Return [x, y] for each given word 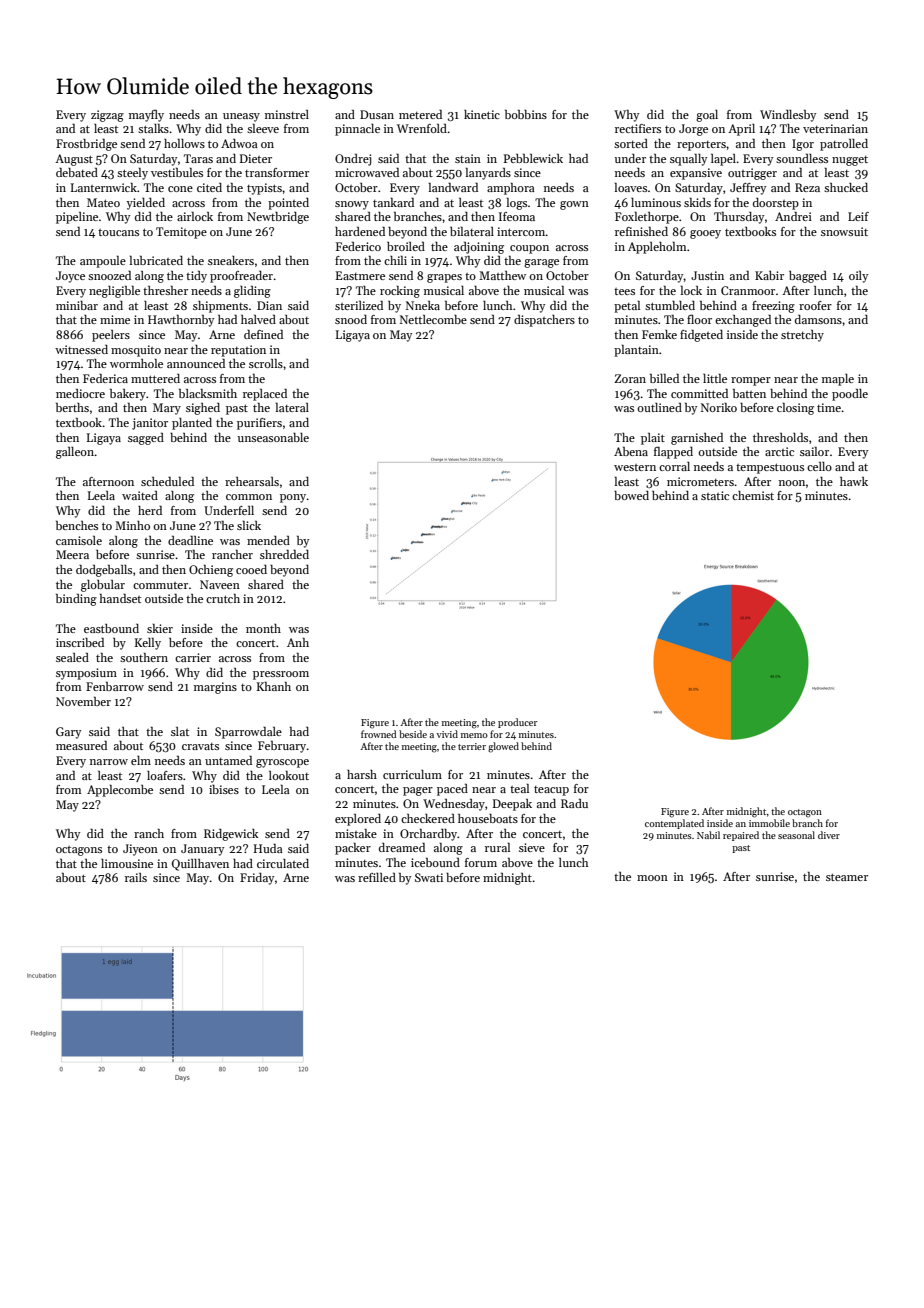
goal [707, 116]
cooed [251, 569]
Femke [659, 334]
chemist [753, 495]
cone [180, 189]
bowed [631, 495]
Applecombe [120, 791]
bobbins [526, 114]
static [715, 495]
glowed [503, 747]
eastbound [111, 628]
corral [674, 466]
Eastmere [360, 275]
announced [196, 363]
